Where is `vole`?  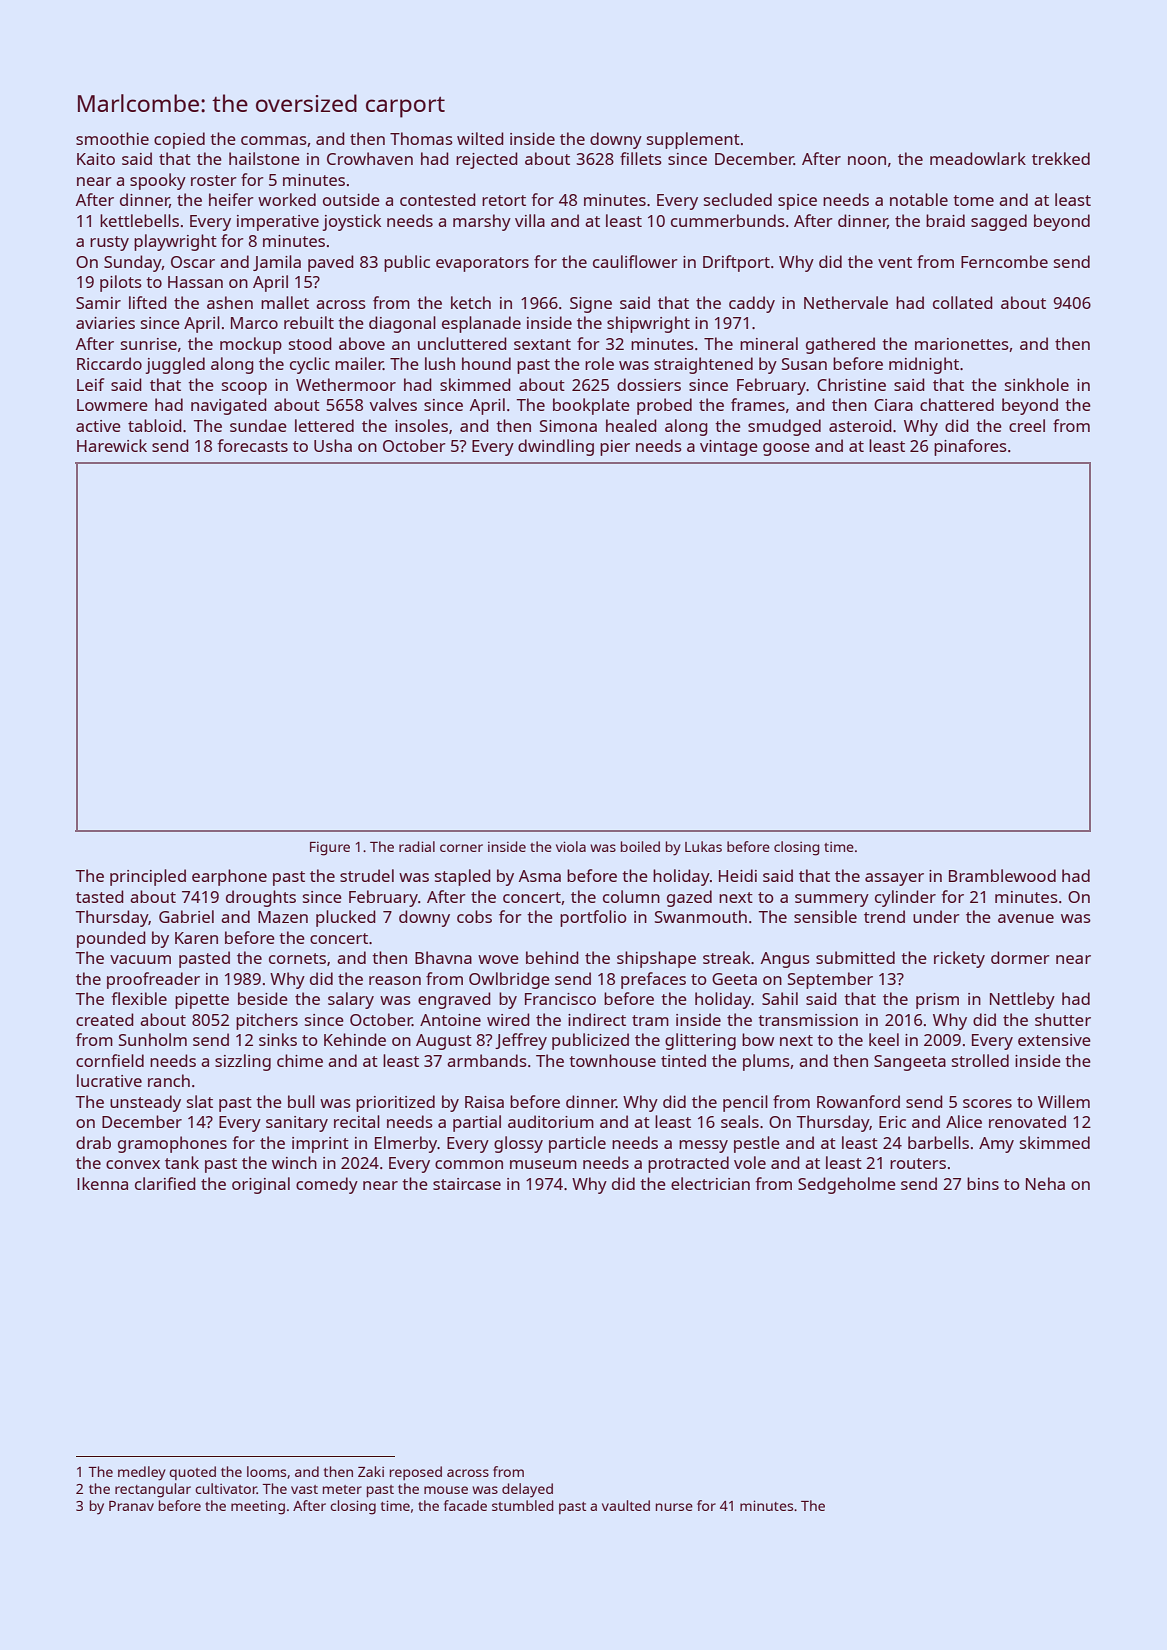
vole is located at coordinates (750, 1162).
